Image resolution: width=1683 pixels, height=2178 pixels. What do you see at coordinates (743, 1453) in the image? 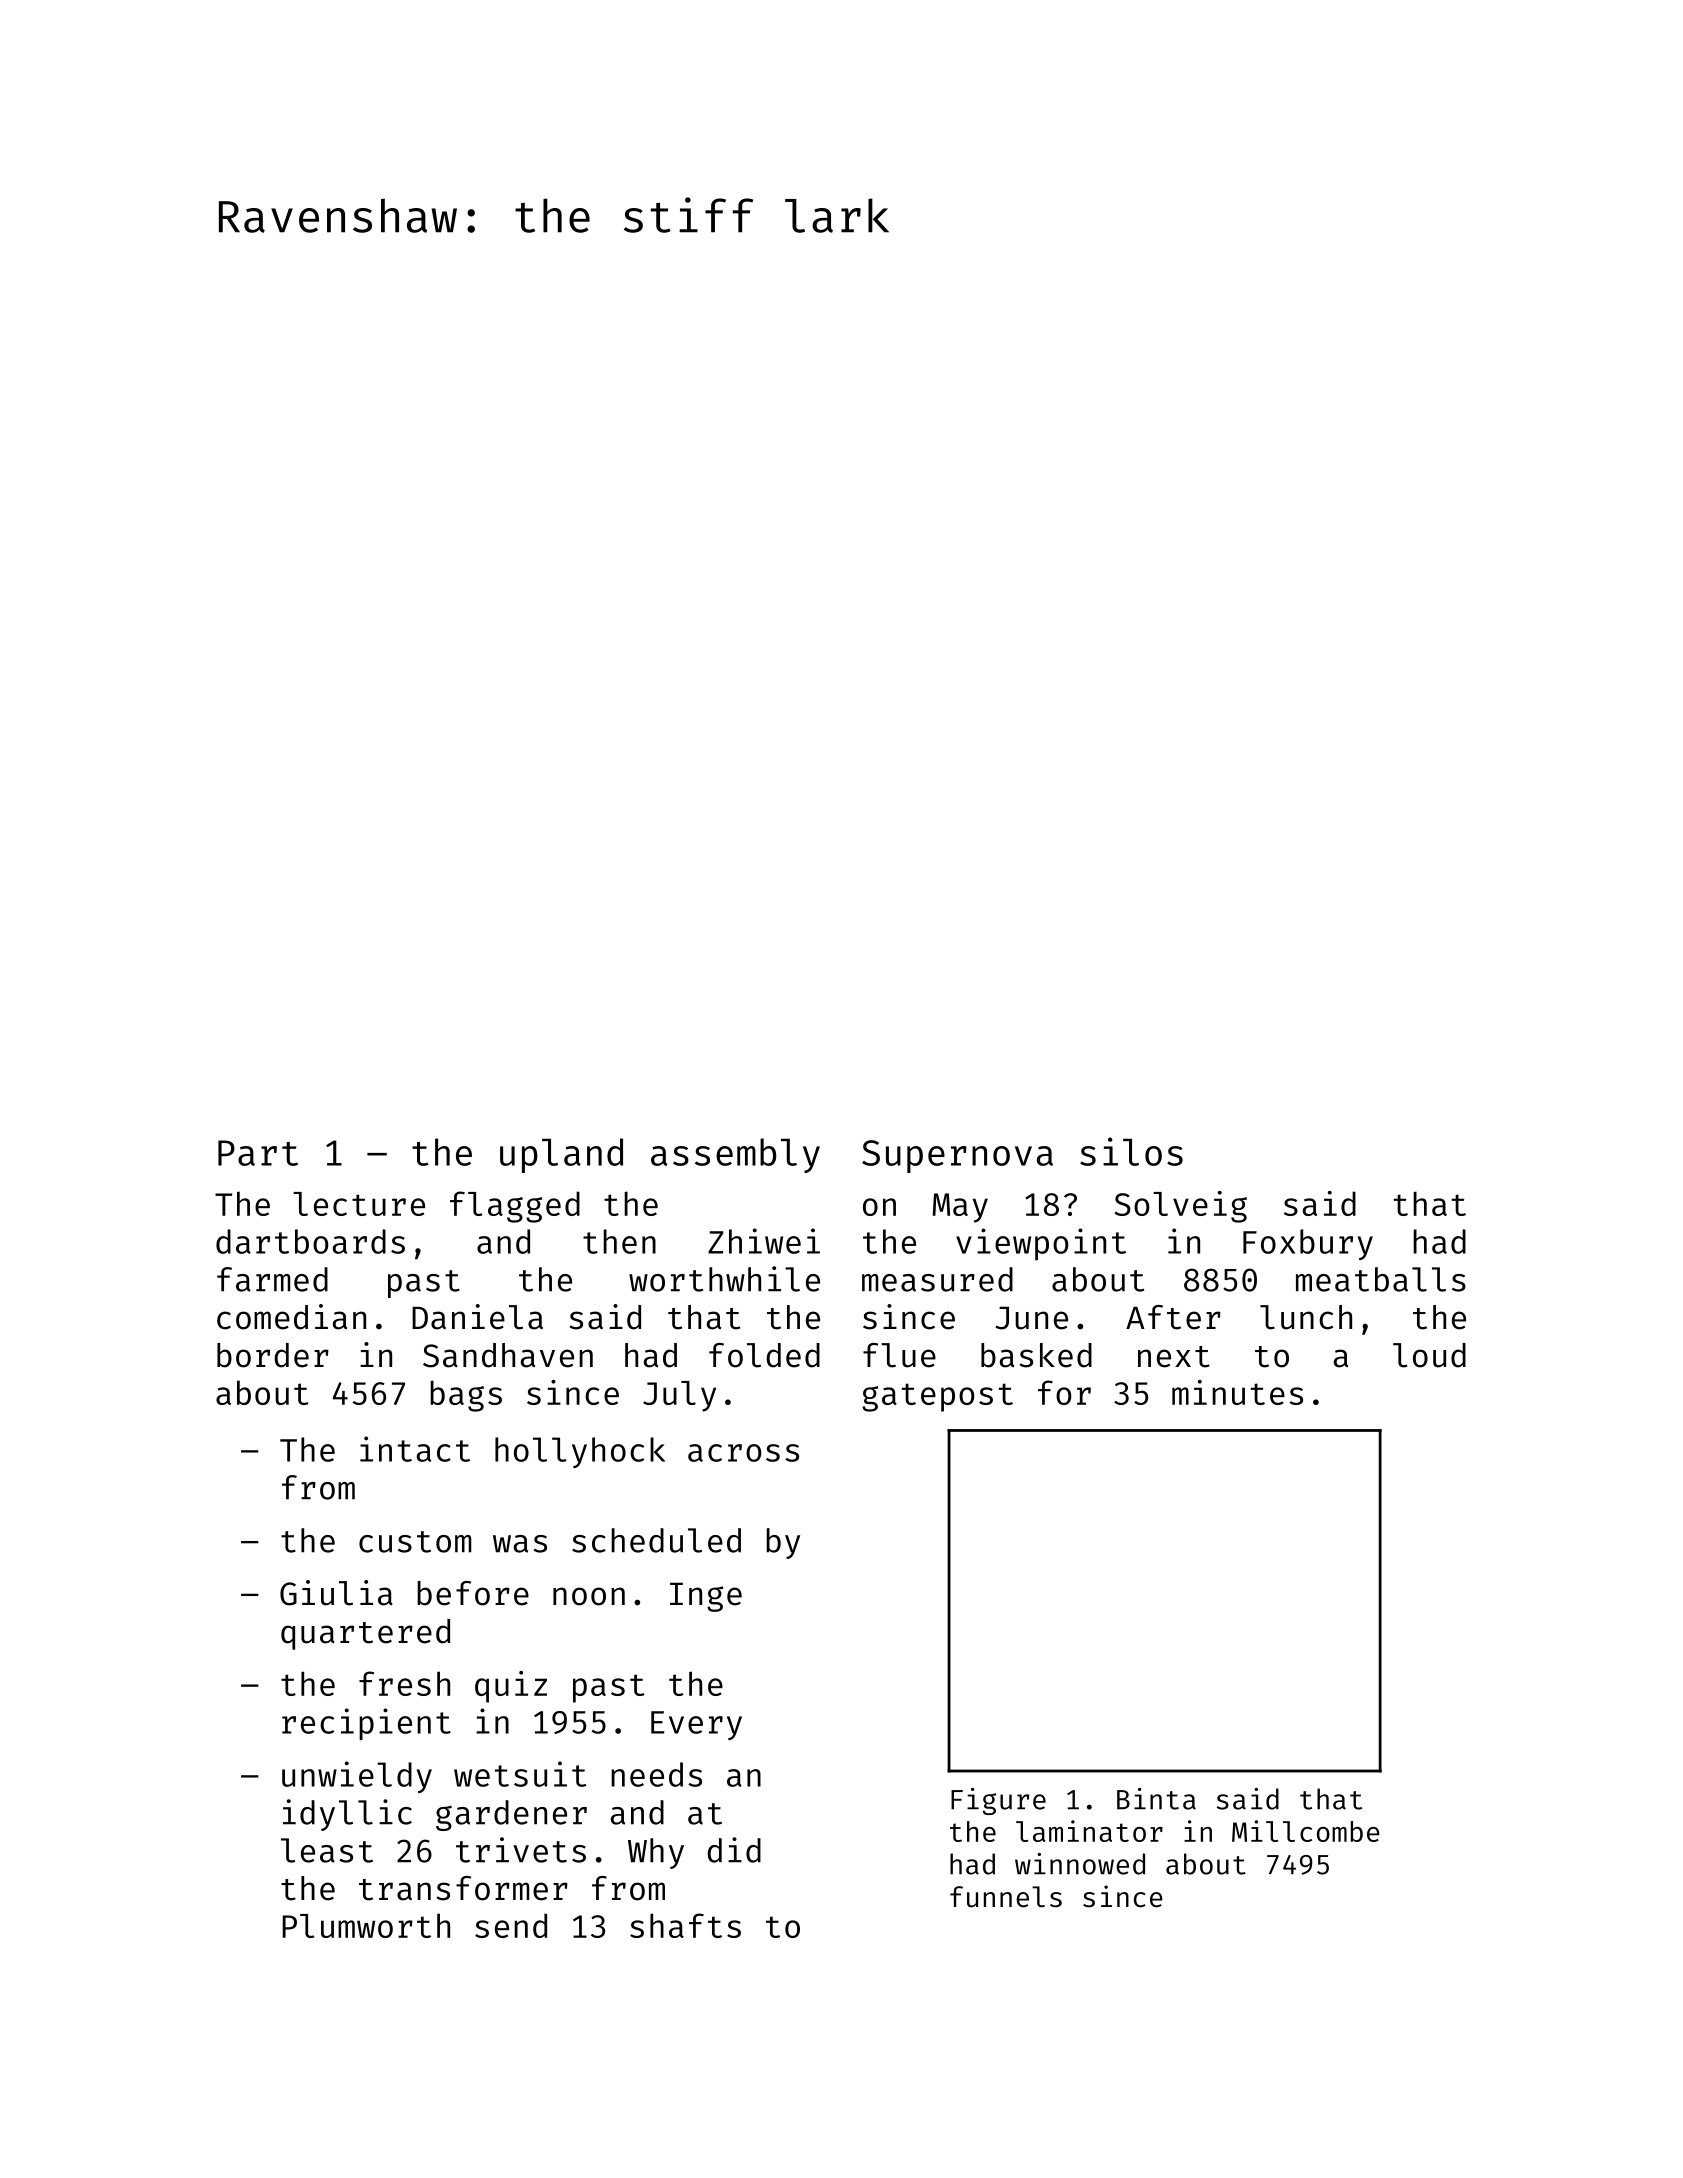
I see `across` at bounding box center [743, 1453].
